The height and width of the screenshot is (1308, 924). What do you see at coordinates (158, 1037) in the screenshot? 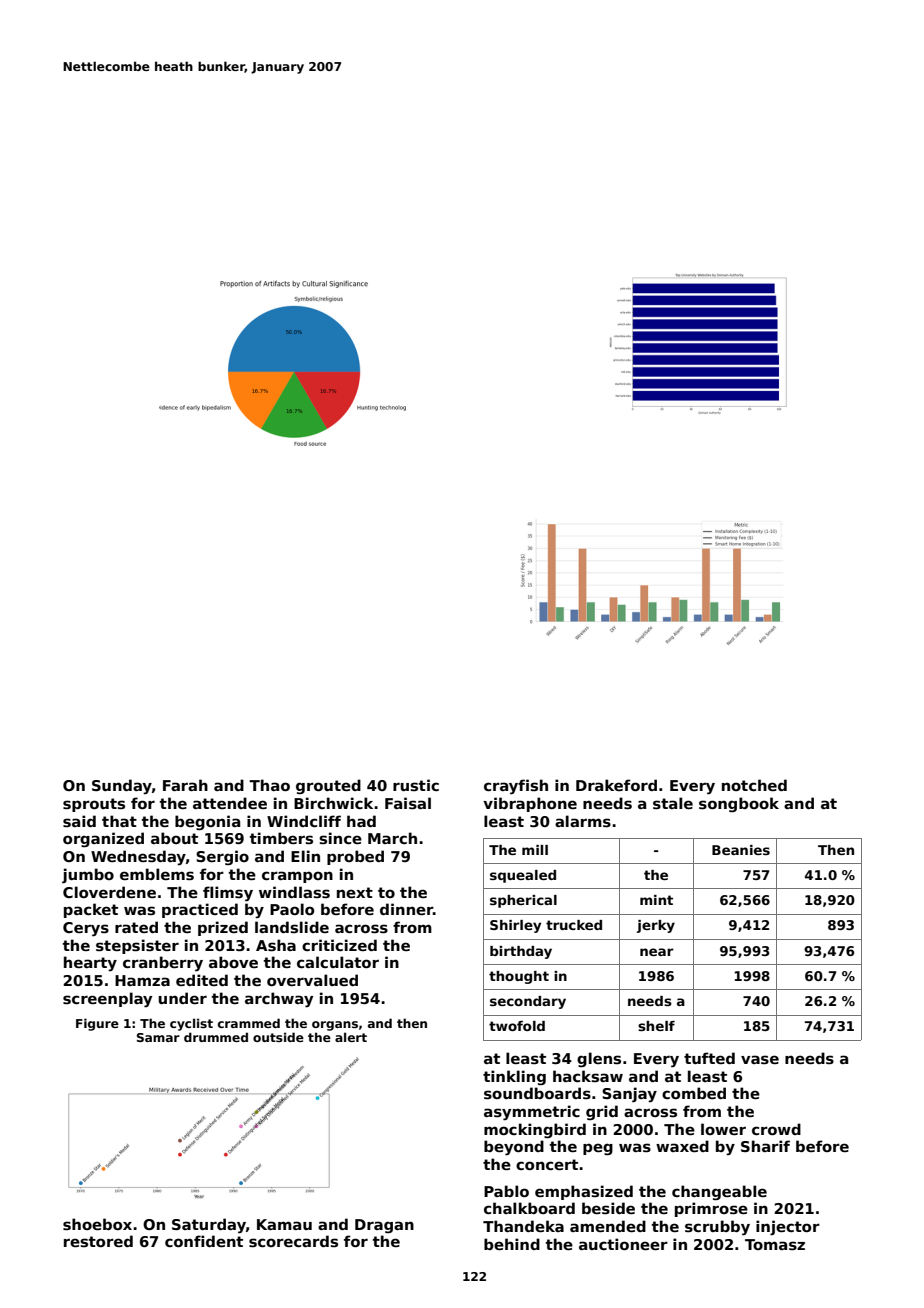
I see `Samar` at bounding box center [158, 1037].
